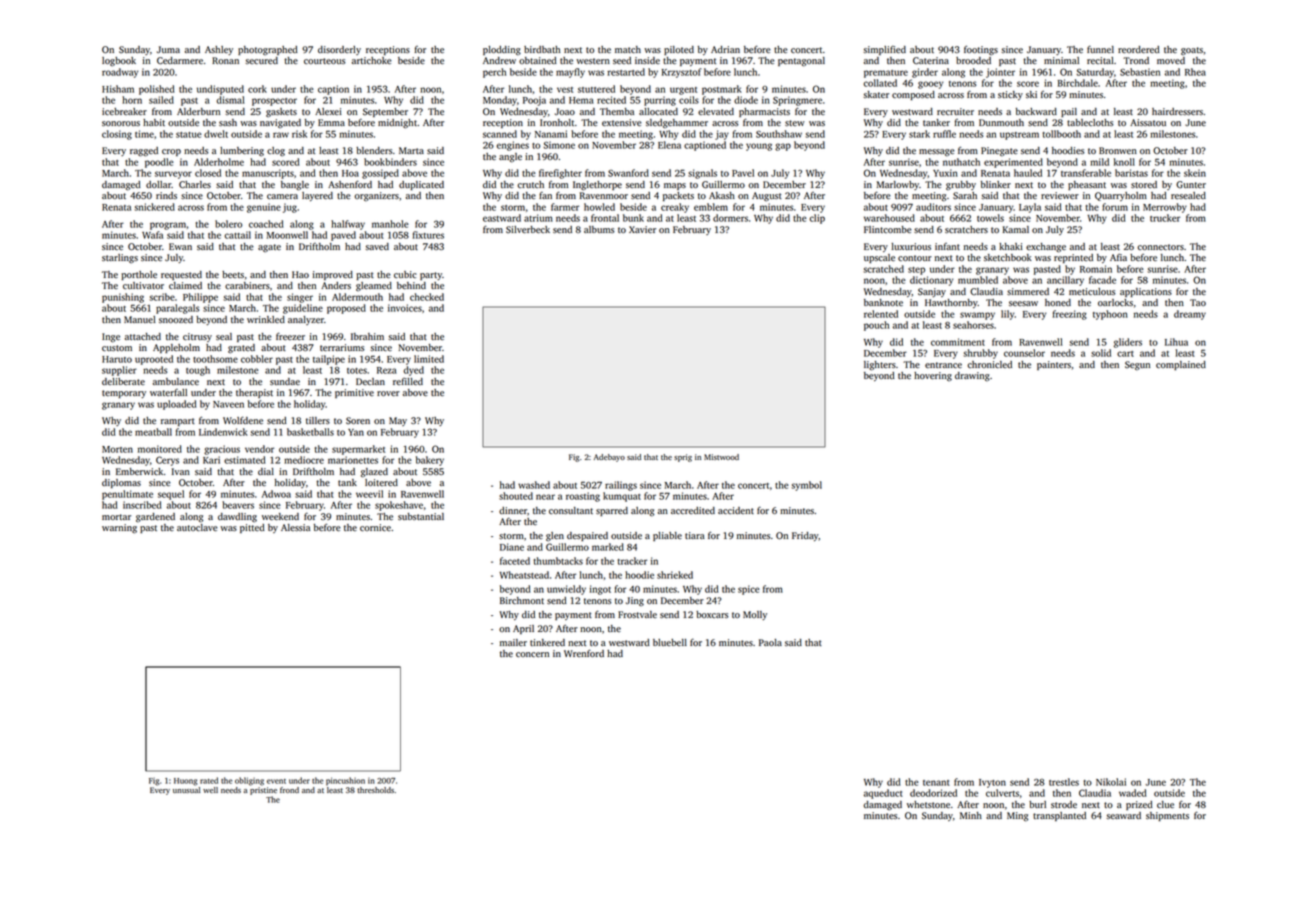 This screenshot has width=1308, height=924. I want to click on jointer, so click(1000, 73).
